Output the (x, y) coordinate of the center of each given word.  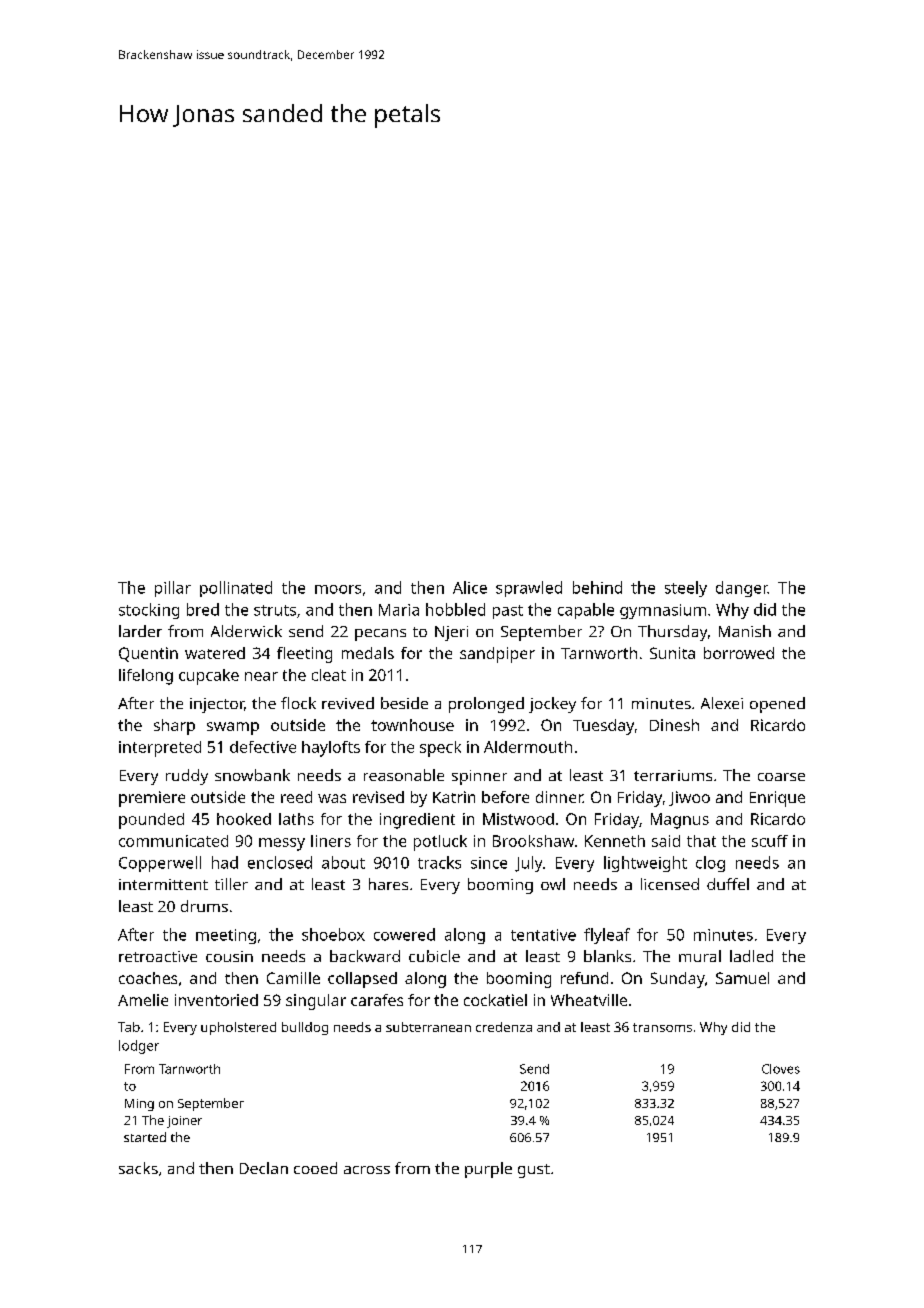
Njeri (451, 633)
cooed (315, 1168)
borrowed (739, 653)
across (367, 1170)
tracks (439, 862)
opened (777, 705)
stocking (149, 611)
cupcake (209, 677)
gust (534, 1171)
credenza (504, 1027)
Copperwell (160, 864)
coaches (148, 978)
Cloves (781, 1069)
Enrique (777, 799)
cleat (329, 675)
